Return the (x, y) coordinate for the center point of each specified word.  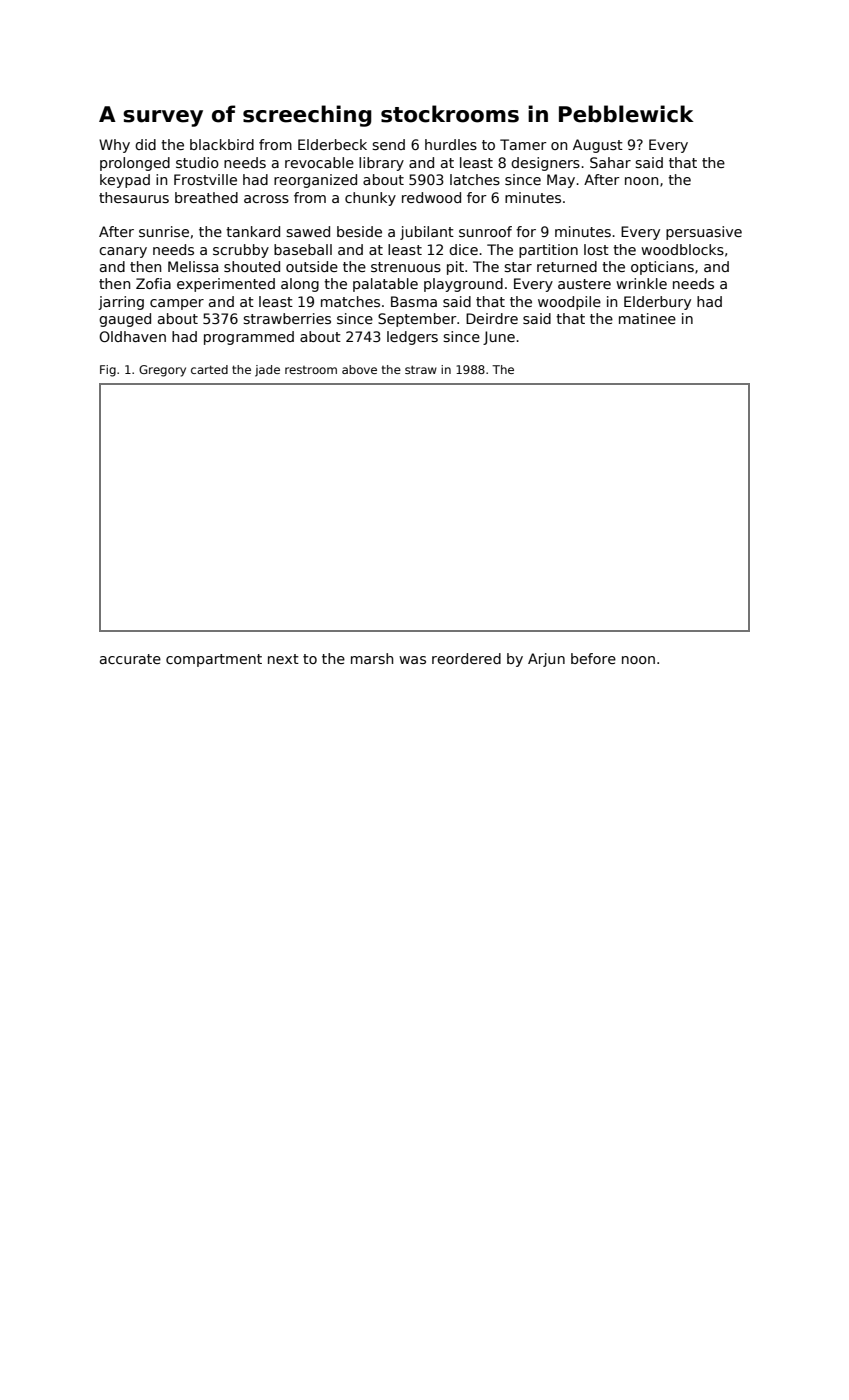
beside (359, 231)
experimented (226, 285)
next (283, 659)
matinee (647, 318)
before (593, 658)
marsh (372, 658)
